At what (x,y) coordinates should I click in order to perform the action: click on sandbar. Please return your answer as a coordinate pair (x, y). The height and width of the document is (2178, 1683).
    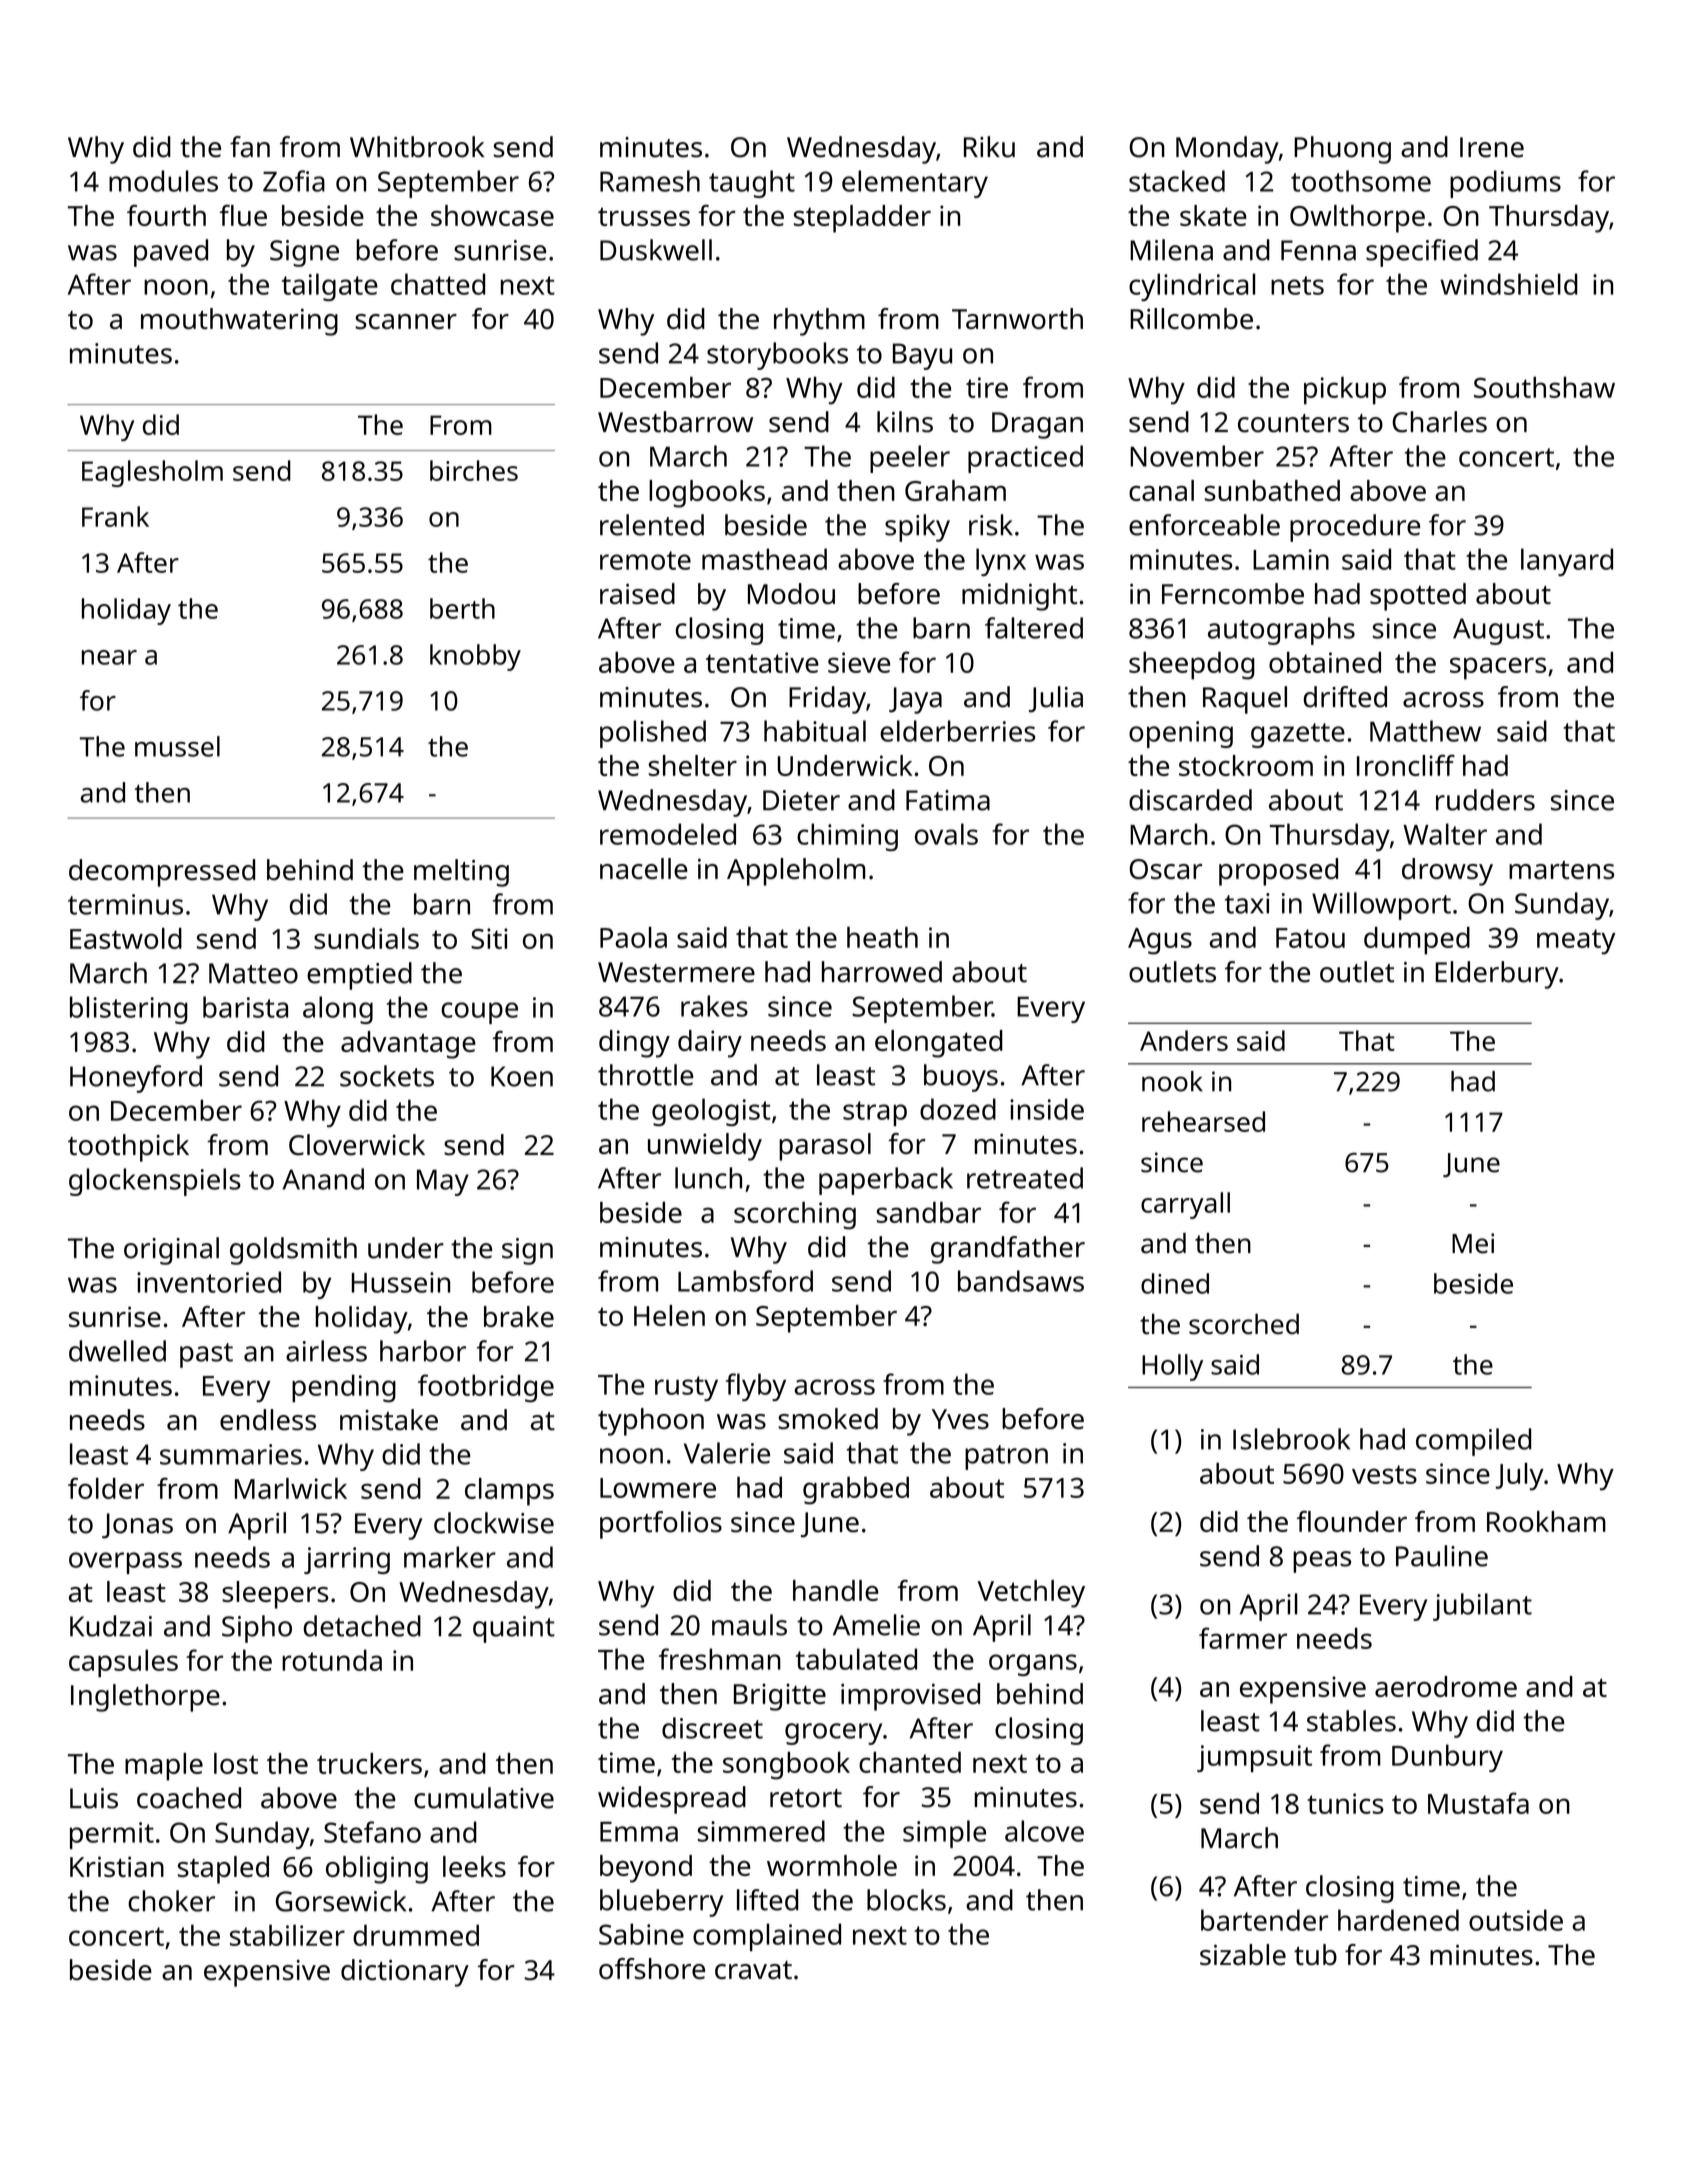
    Looking at the image, I should click on (929, 1212).
